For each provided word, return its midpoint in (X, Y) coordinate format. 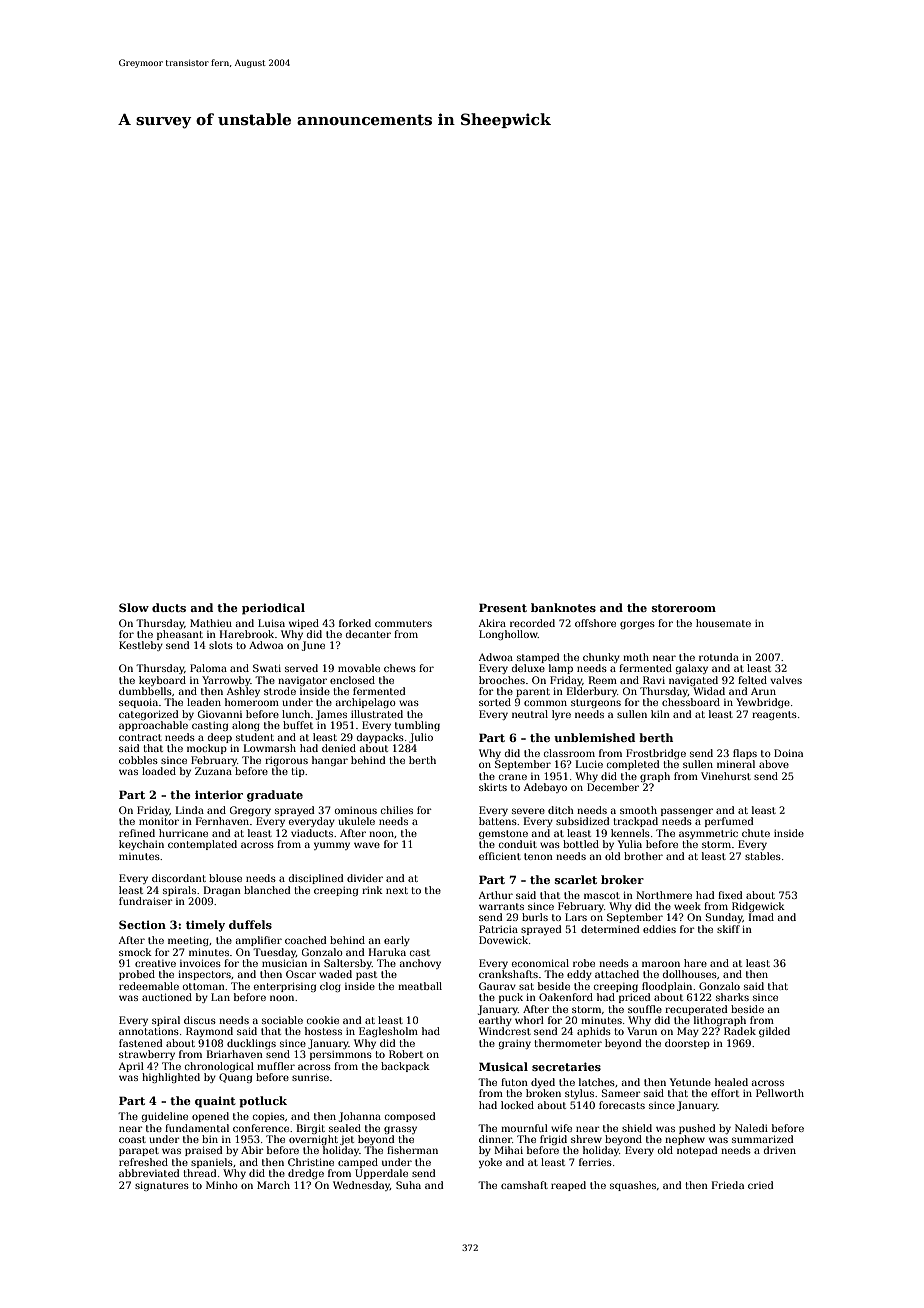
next (397, 890)
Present (503, 607)
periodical (273, 609)
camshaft (524, 1185)
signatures (162, 1186)
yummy (332, 846)
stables (763, 856)
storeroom (684, 608)
